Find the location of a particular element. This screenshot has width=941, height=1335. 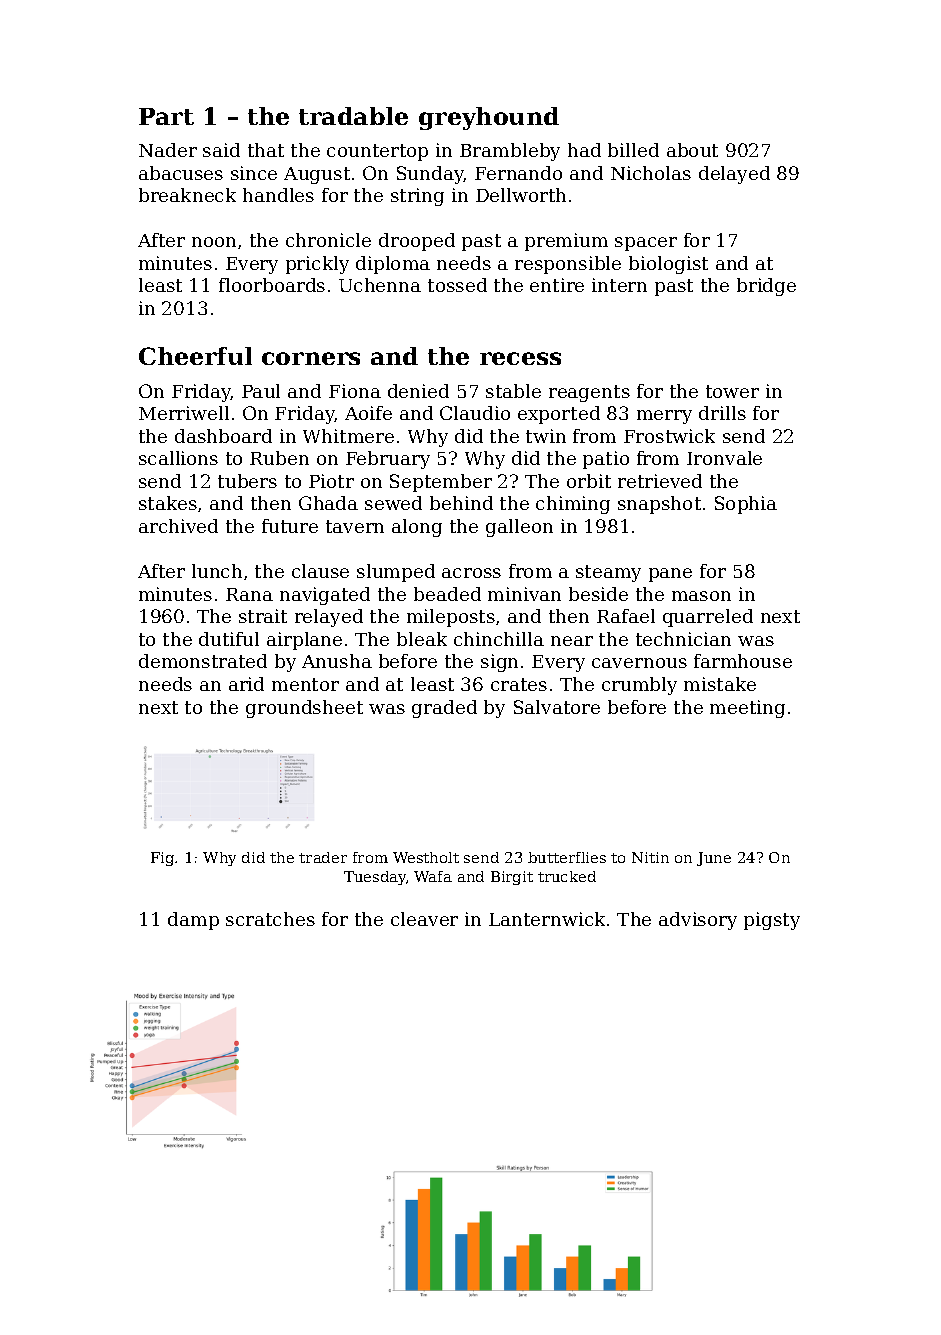

about is located at coordinates (692, 150).
